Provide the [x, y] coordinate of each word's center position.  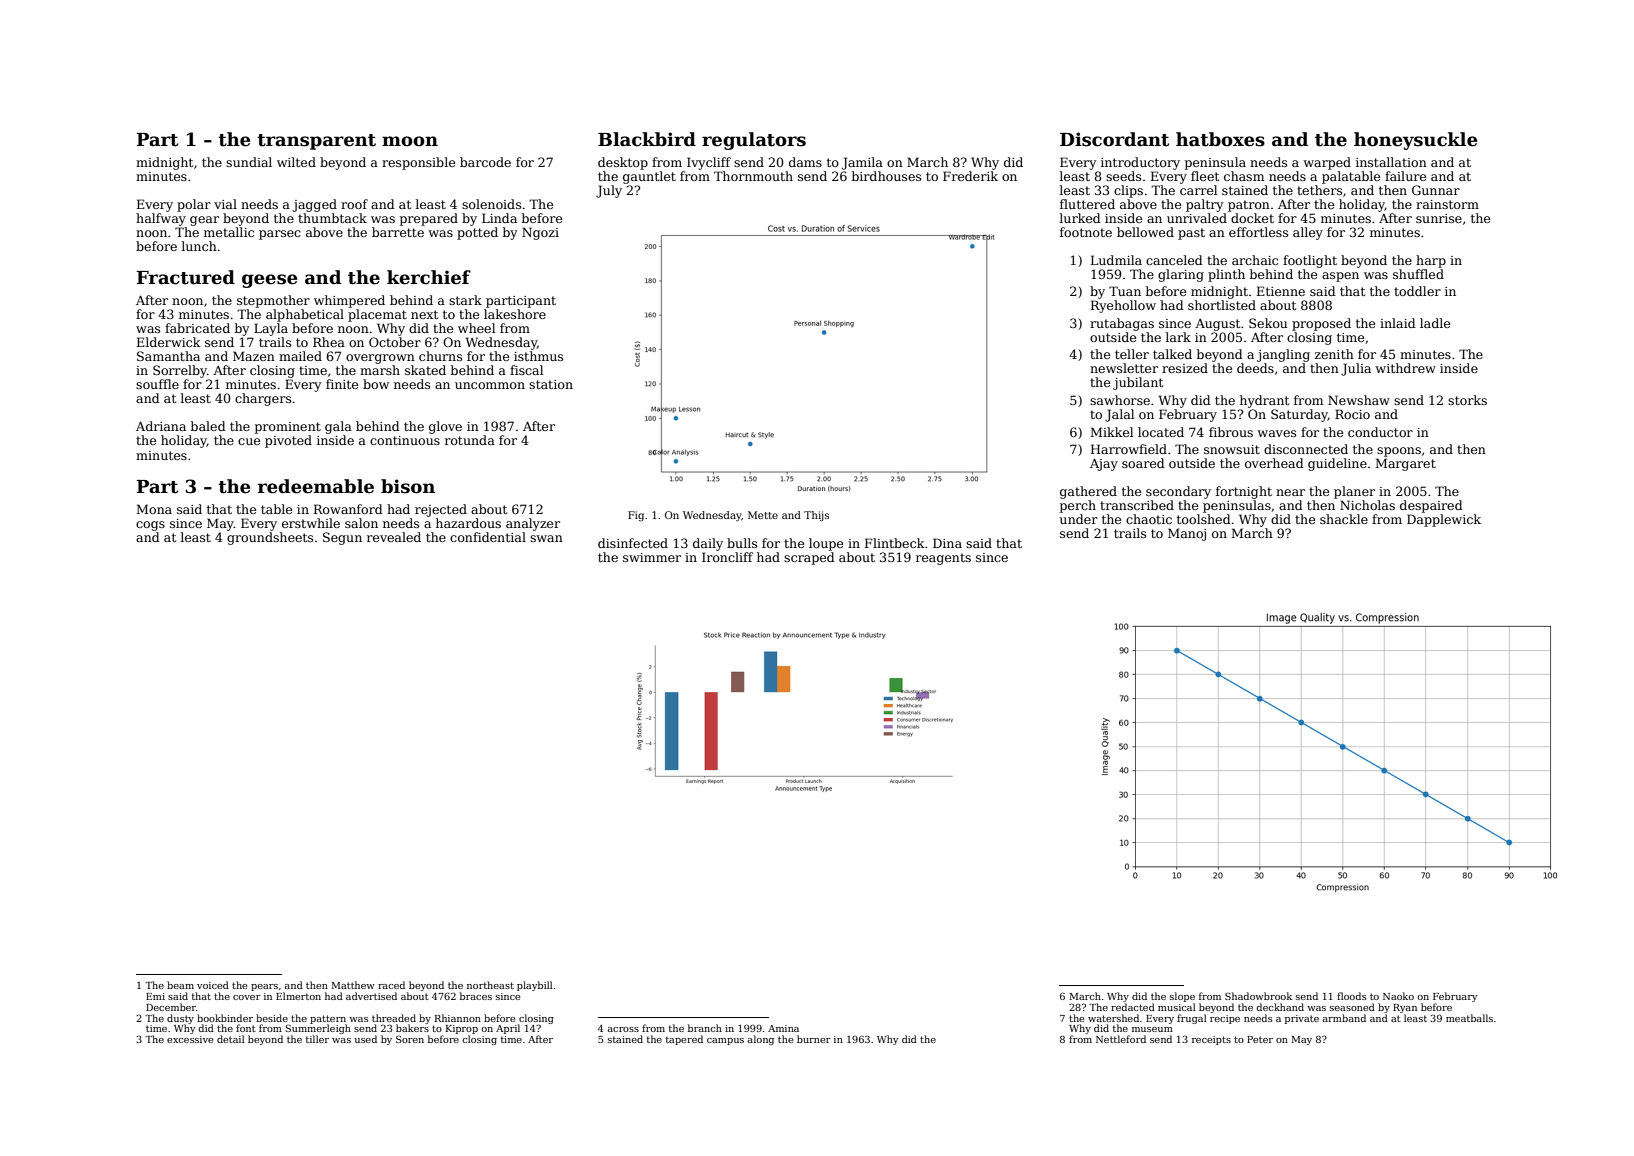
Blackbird [647, 139]
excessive [190, 1039]
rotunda [470, 440]
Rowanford [348, 509]
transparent [316, 142]
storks [1467, 400]
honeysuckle [1415, 141]
